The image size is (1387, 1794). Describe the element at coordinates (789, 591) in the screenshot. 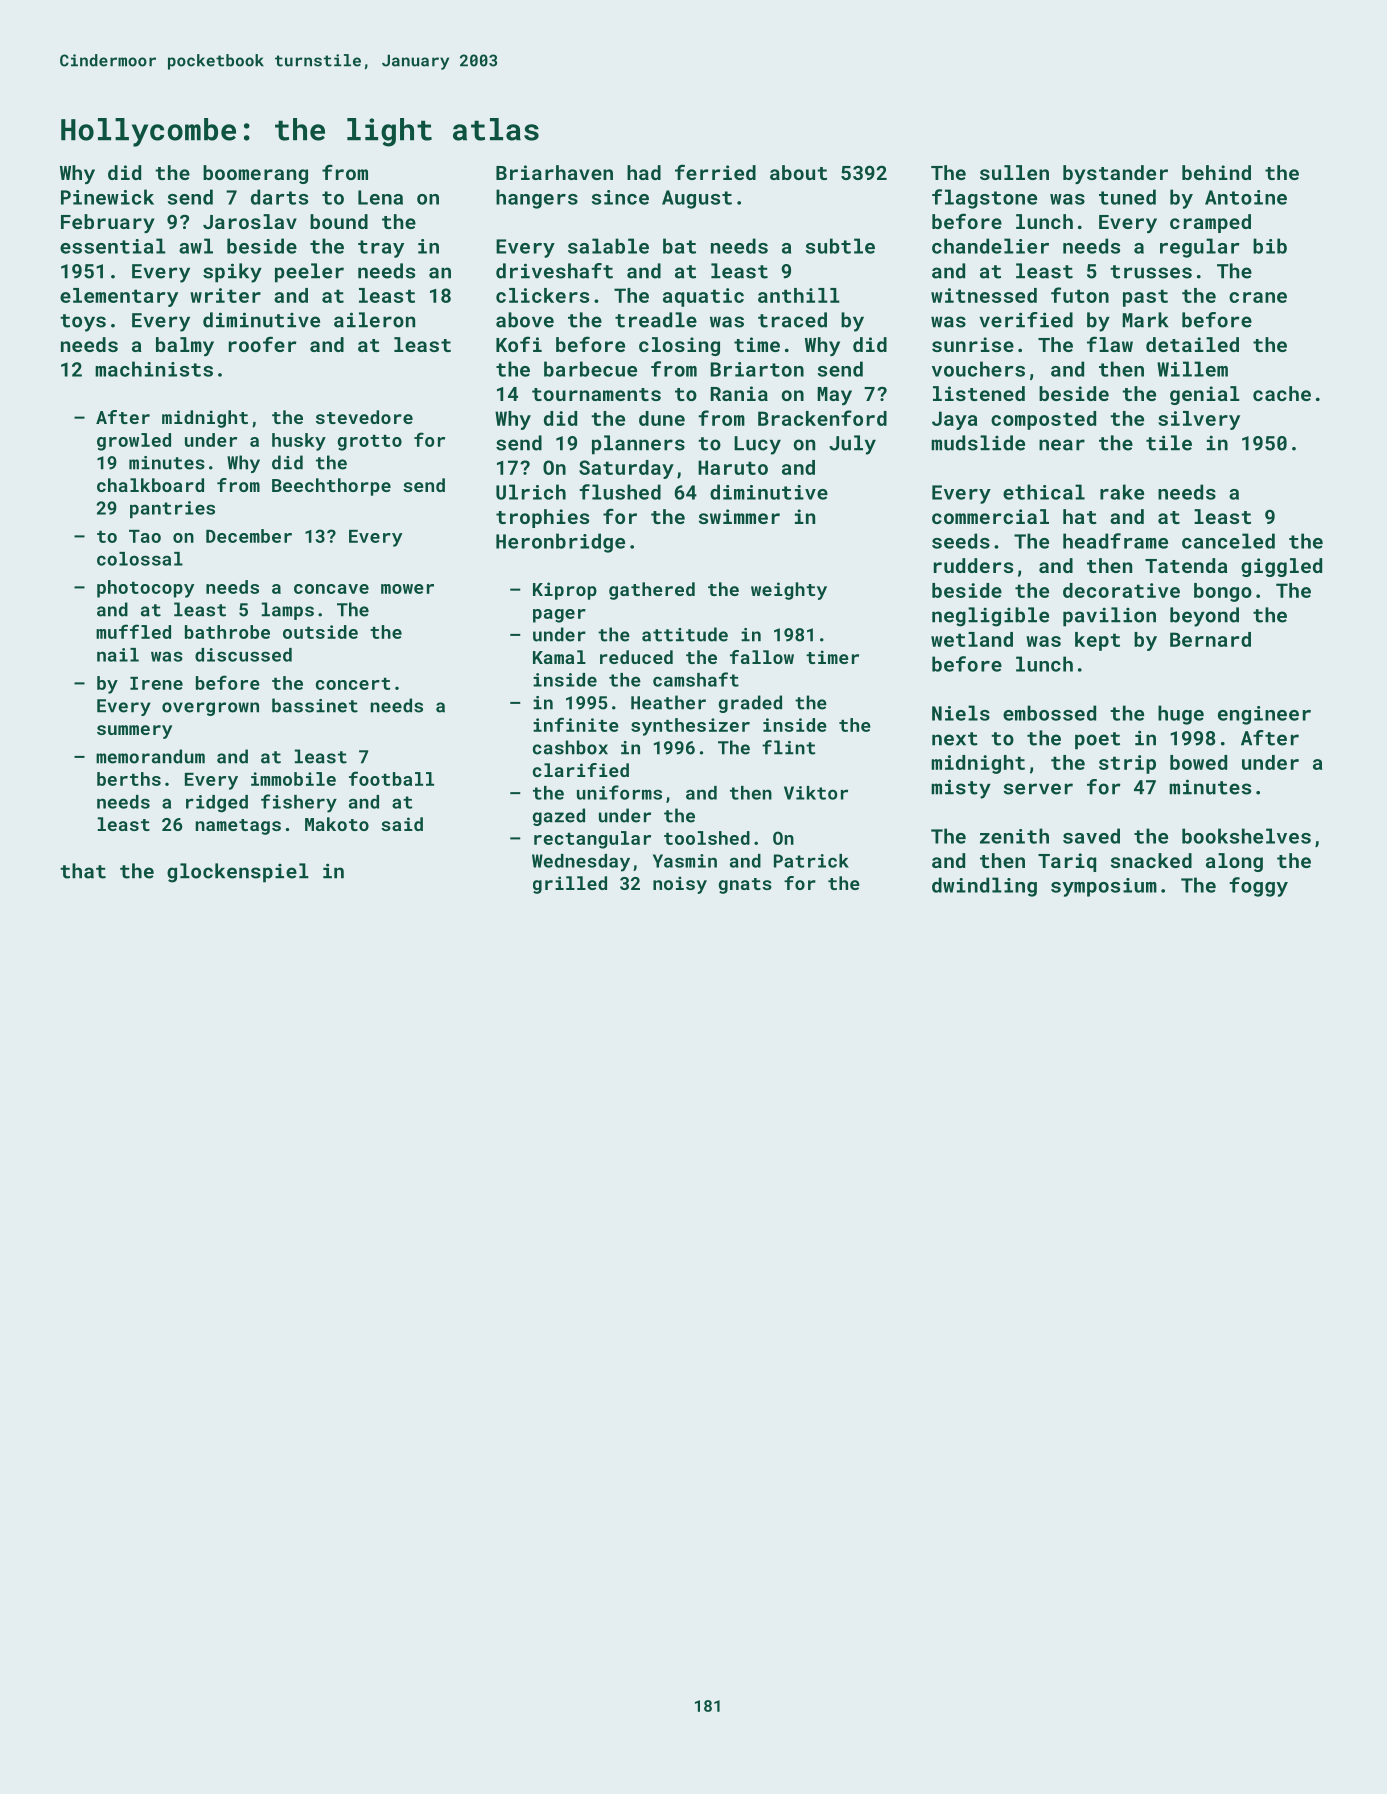

I see `weighty` at that location.
